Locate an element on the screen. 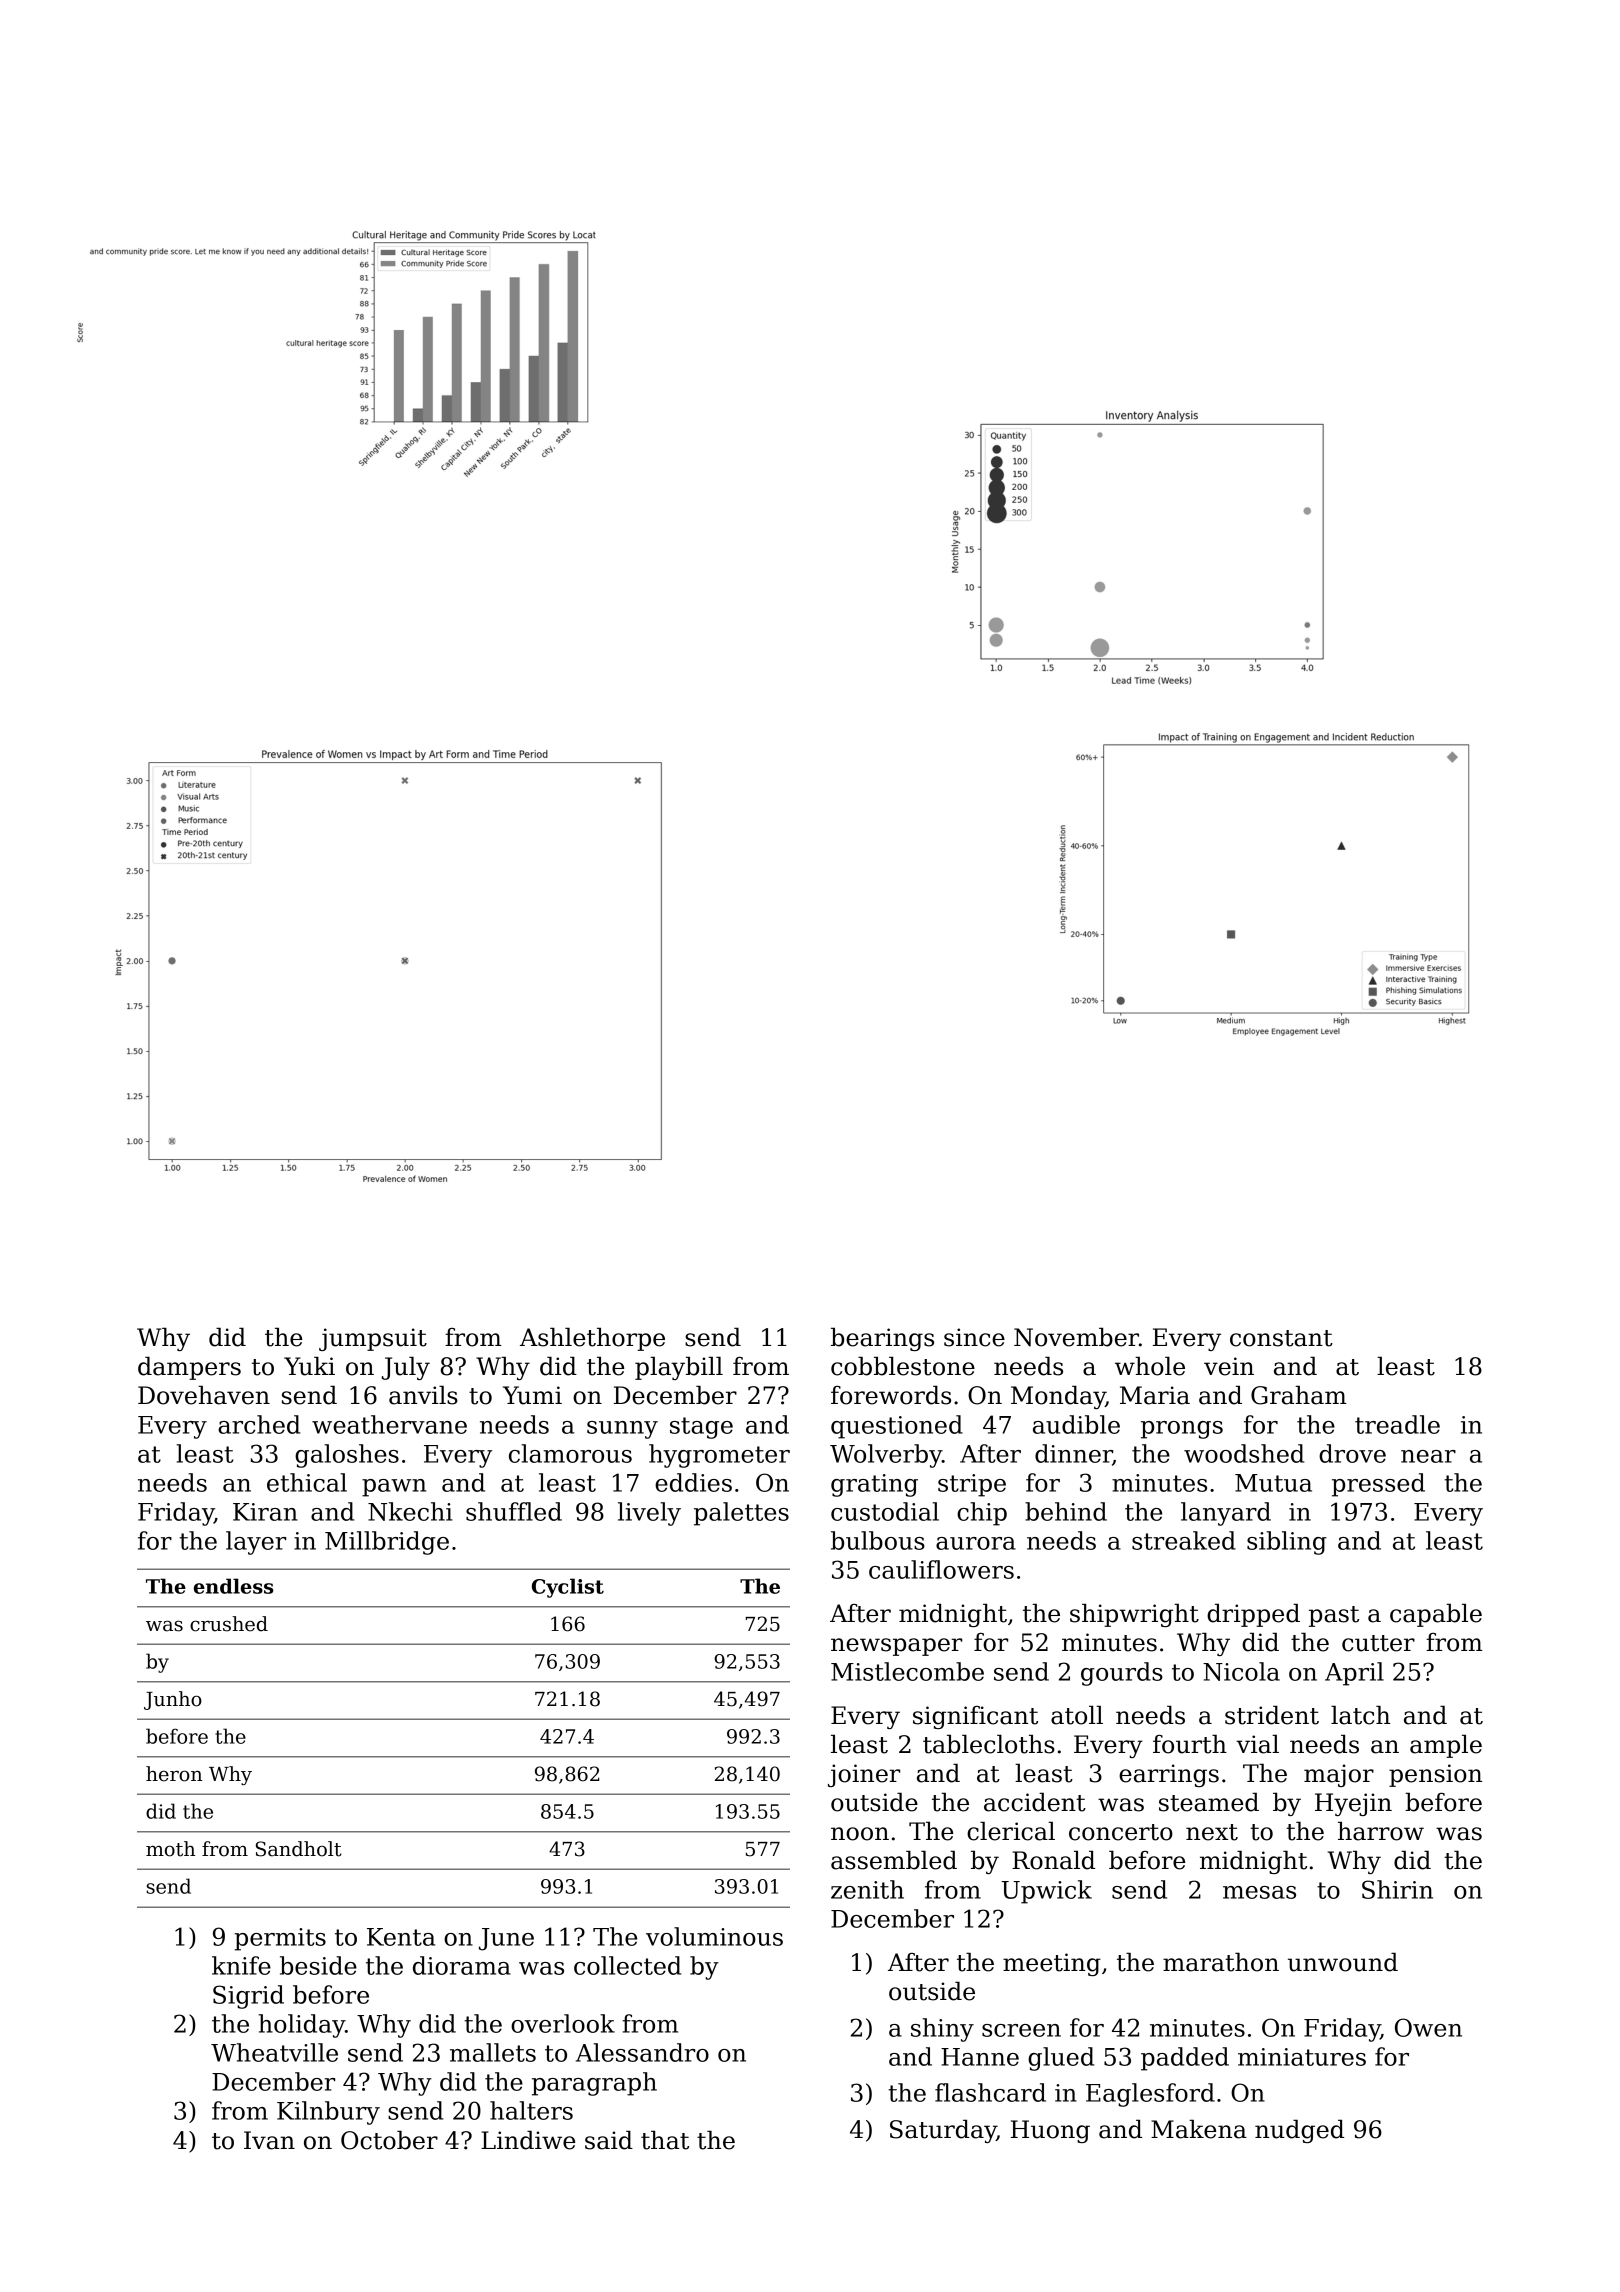 The image size is (1620, 2292). Cyclist is located at coordinates (568, 1588).
